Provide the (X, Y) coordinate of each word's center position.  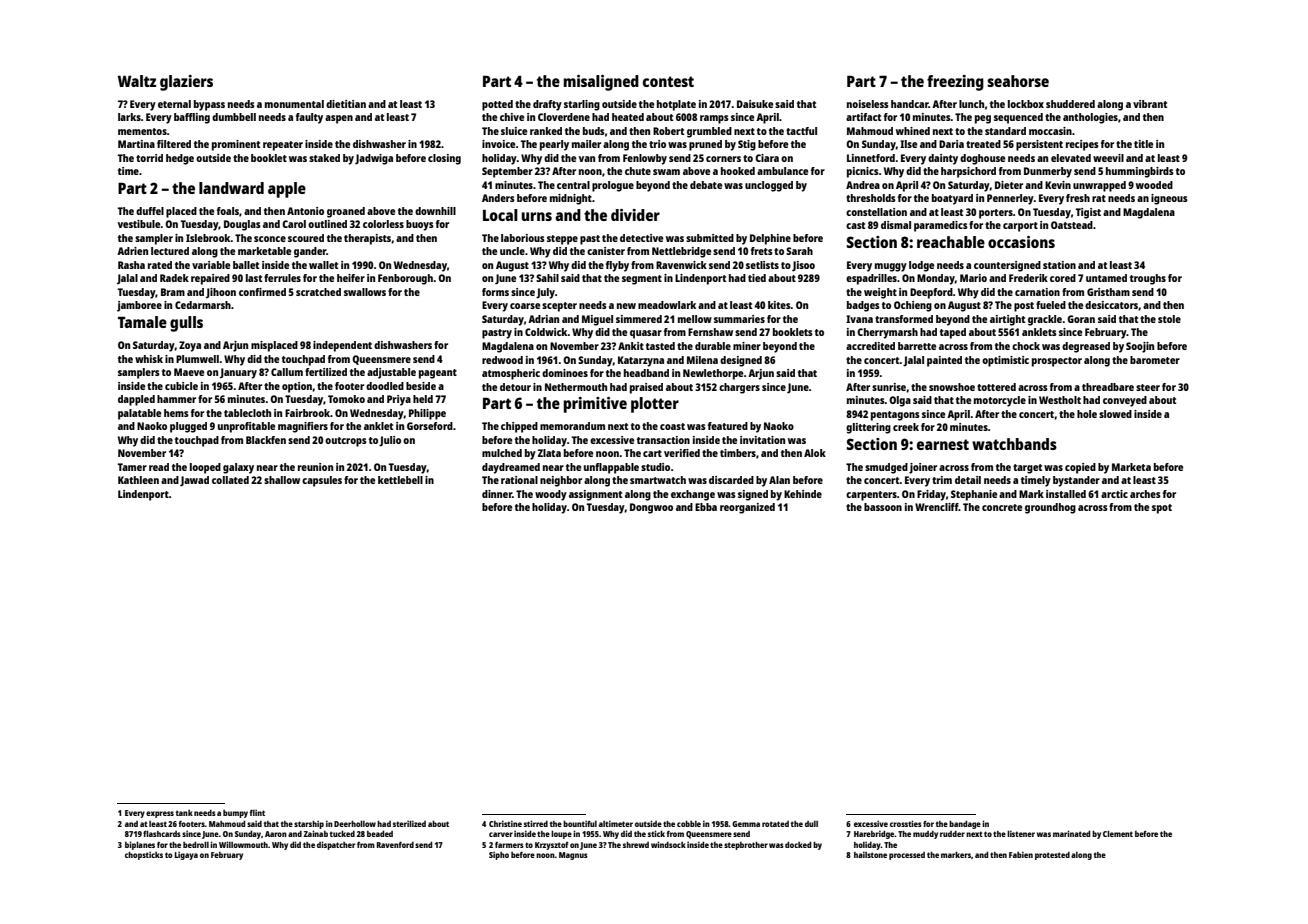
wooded (1154, 185)
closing (444, 159)
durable (713, 346)
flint (257, 812)
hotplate (676, 105)
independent (342, 346)
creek (906, 427)
